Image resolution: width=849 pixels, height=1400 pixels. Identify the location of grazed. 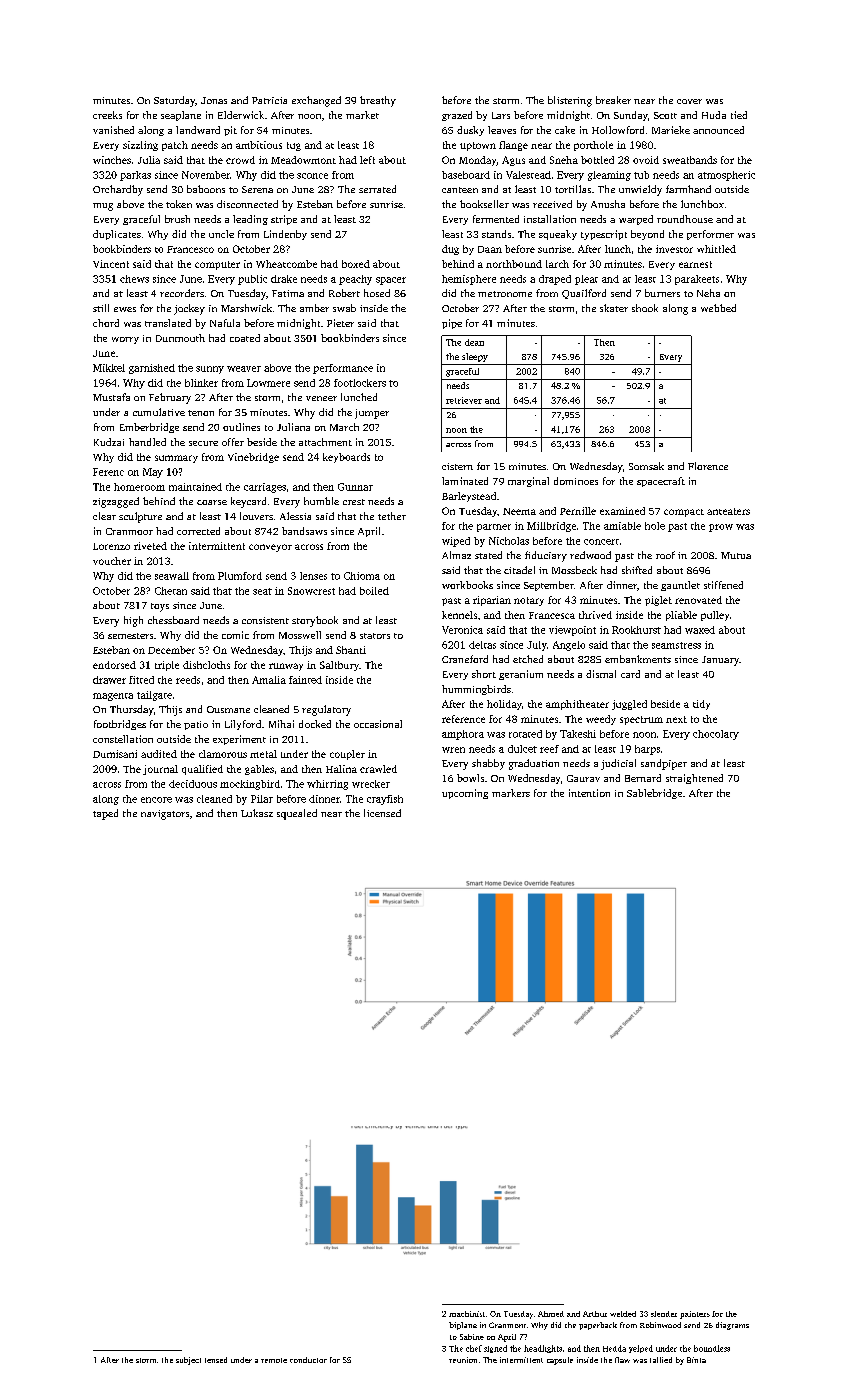
(457, 116).
